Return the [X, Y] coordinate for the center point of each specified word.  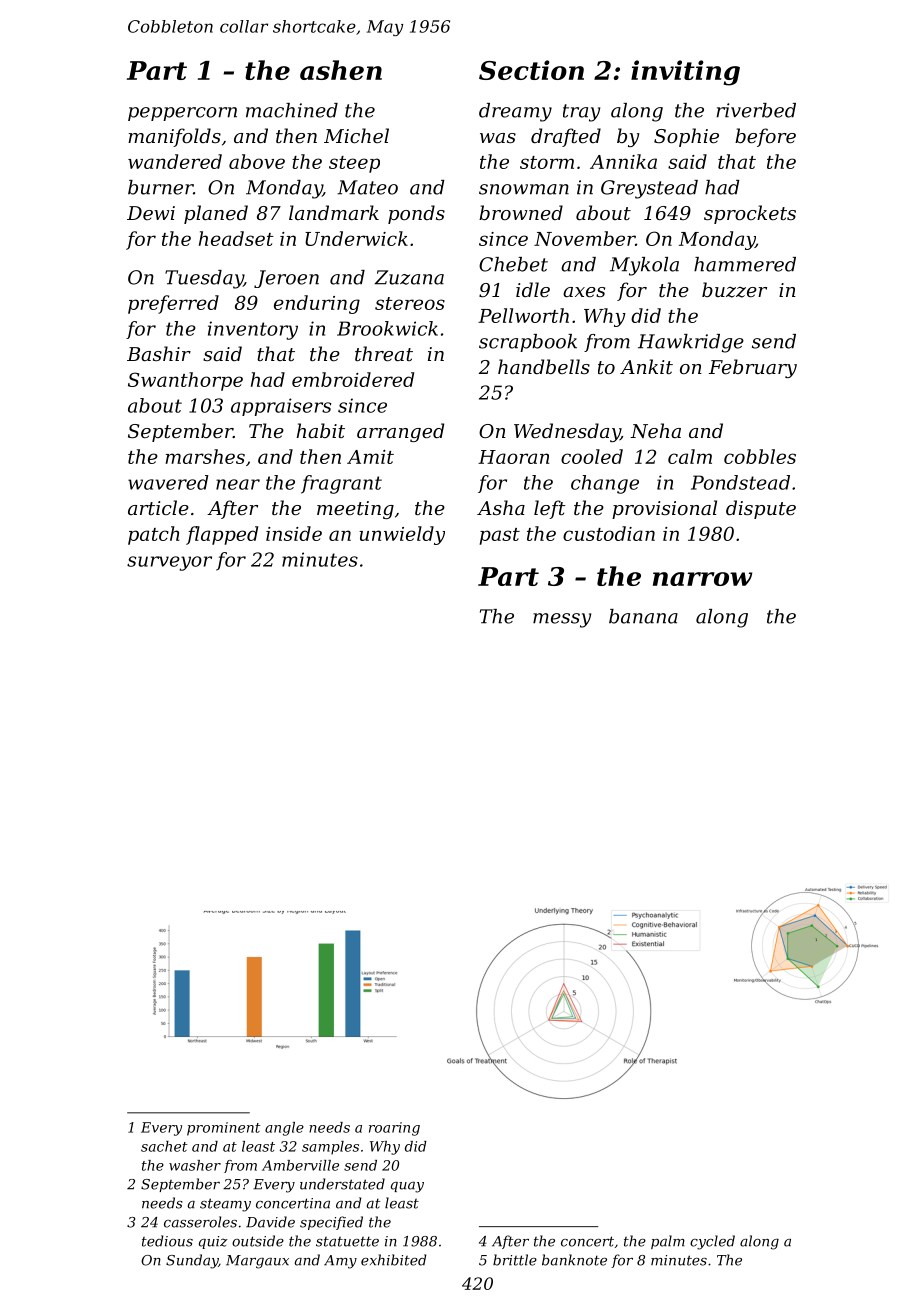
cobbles [760, 456]
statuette [347, 1241]
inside [294, 533]
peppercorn [182, 114]
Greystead [649, 189]
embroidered [353, 379]
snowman [524, 189]
